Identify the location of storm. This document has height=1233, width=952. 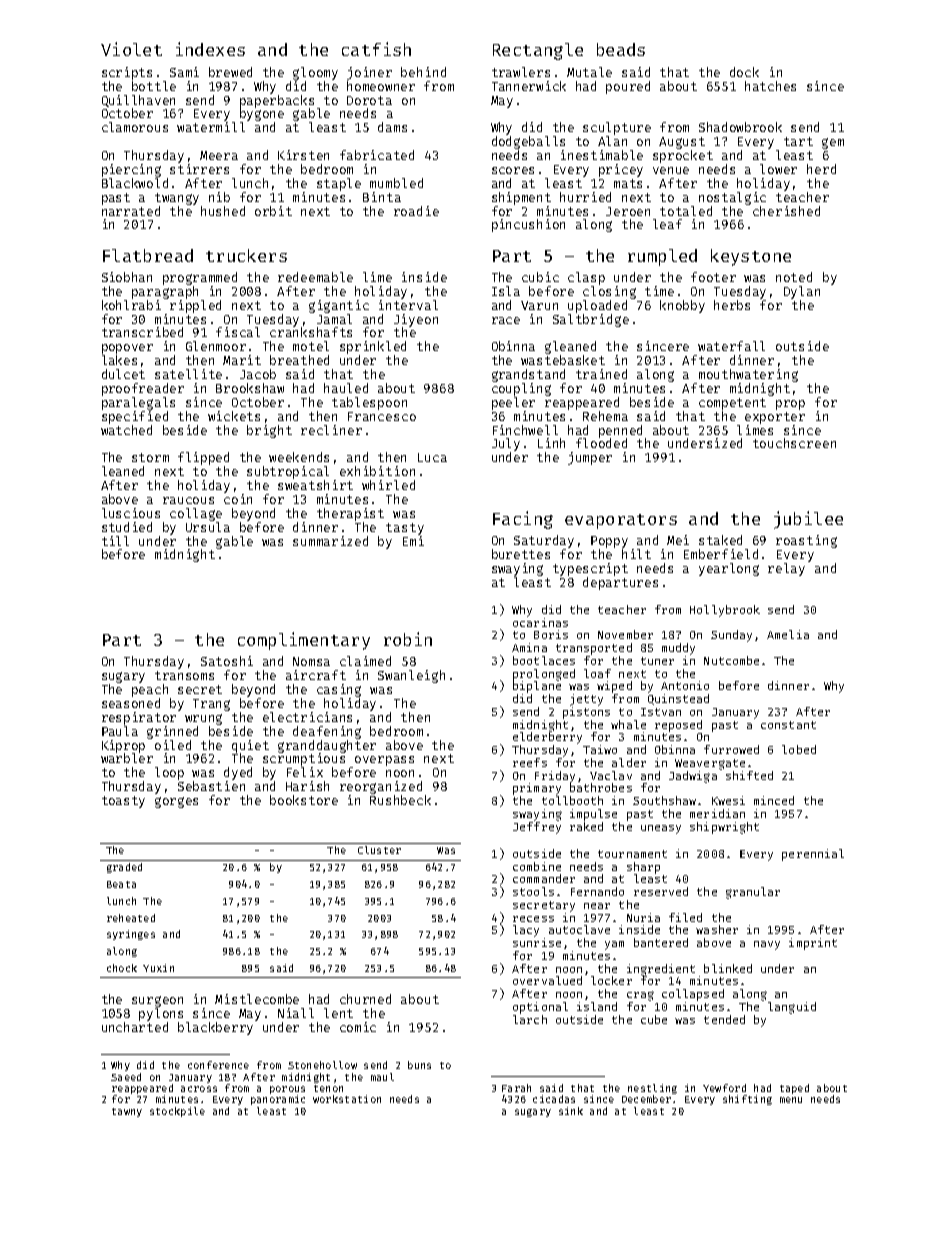
(150, 457).
